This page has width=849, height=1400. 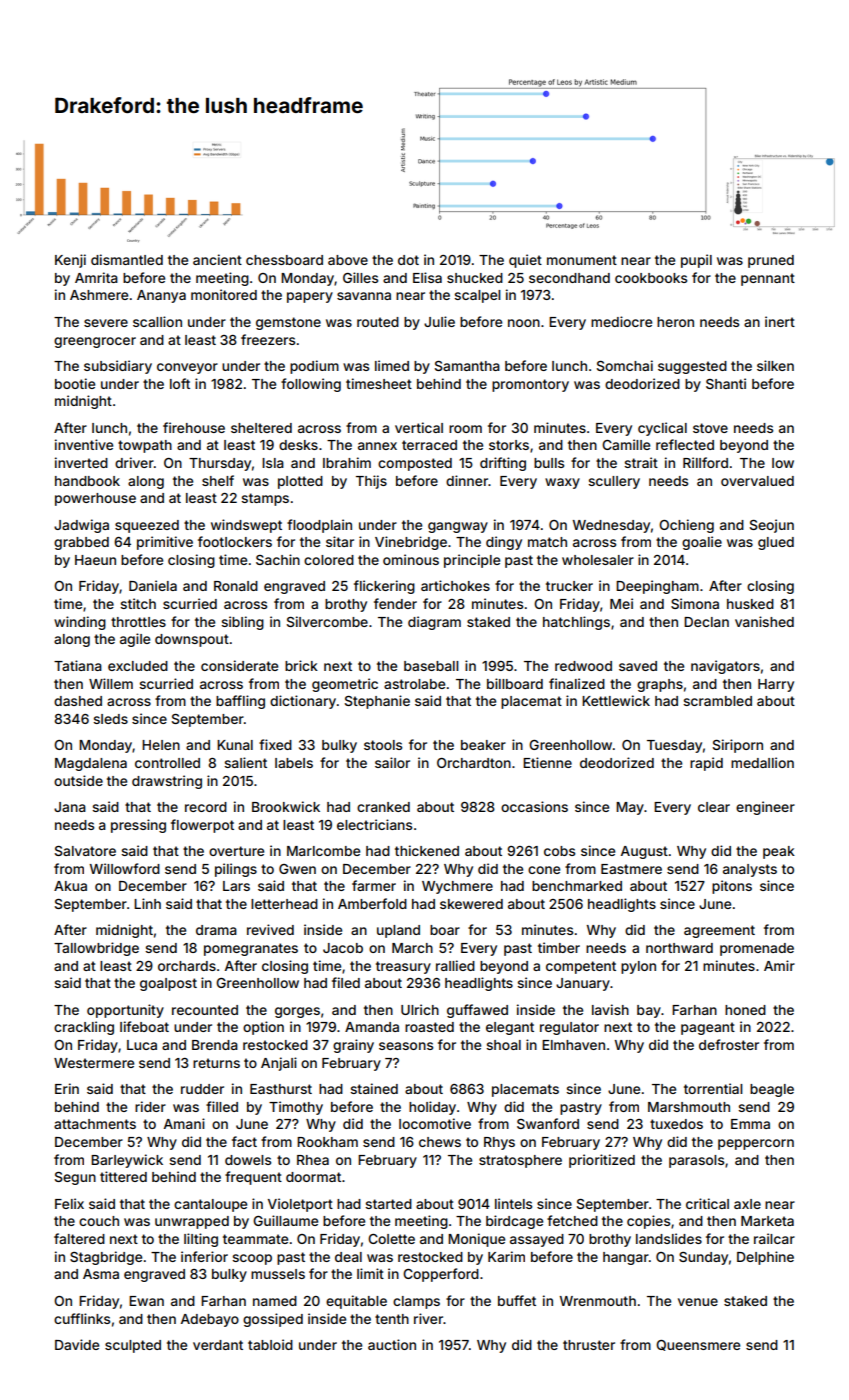 What do you see at coordinates (525, 261) in the page?
I see `quiet` at bounding box center [525, 261].
